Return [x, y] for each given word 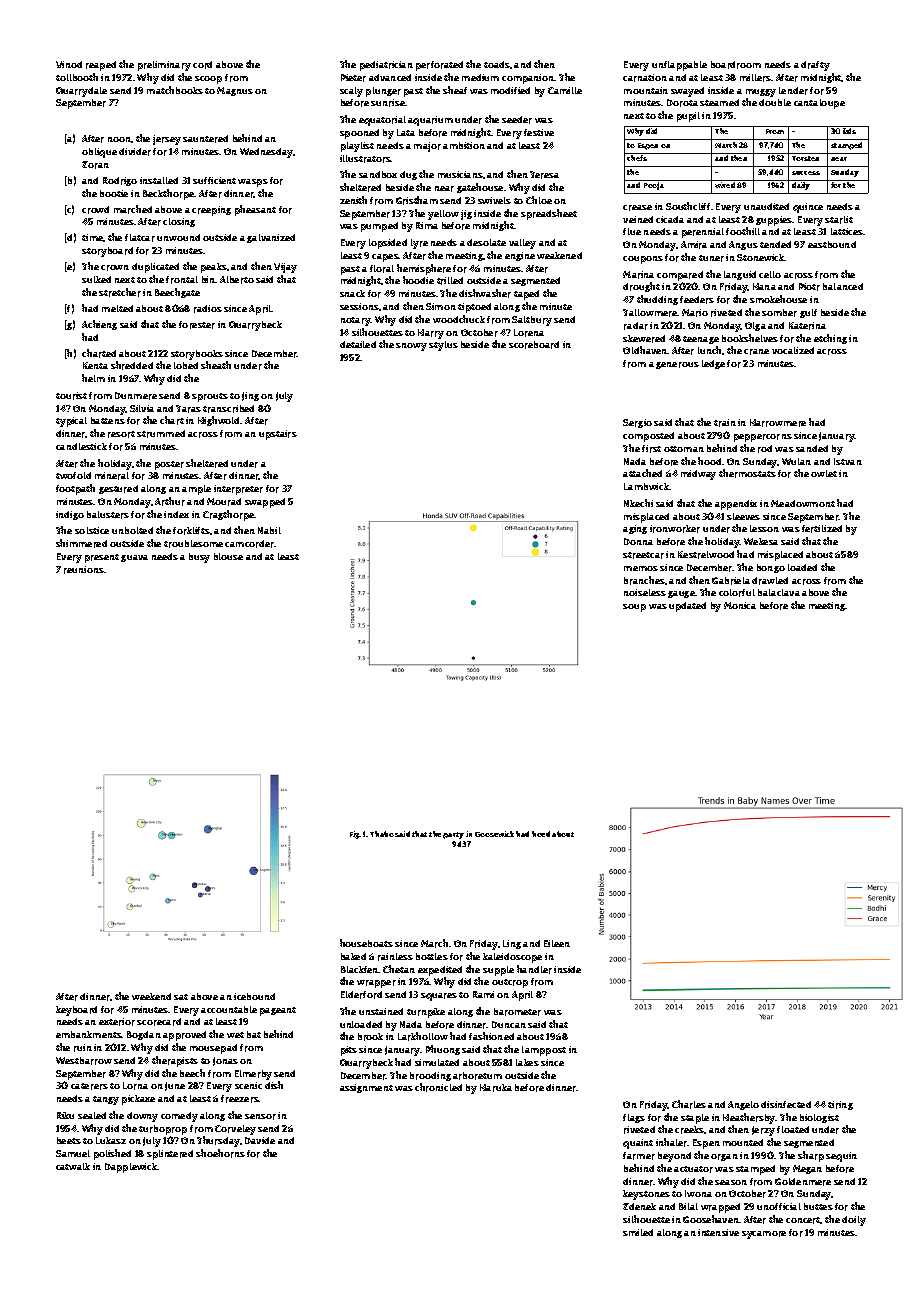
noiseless [645, 592]
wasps [253, 183]
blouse [228, 556]
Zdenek [639, 1206]
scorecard [159, 1022]
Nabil [269, 530]
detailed [358, 344]
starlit [839, 220]
